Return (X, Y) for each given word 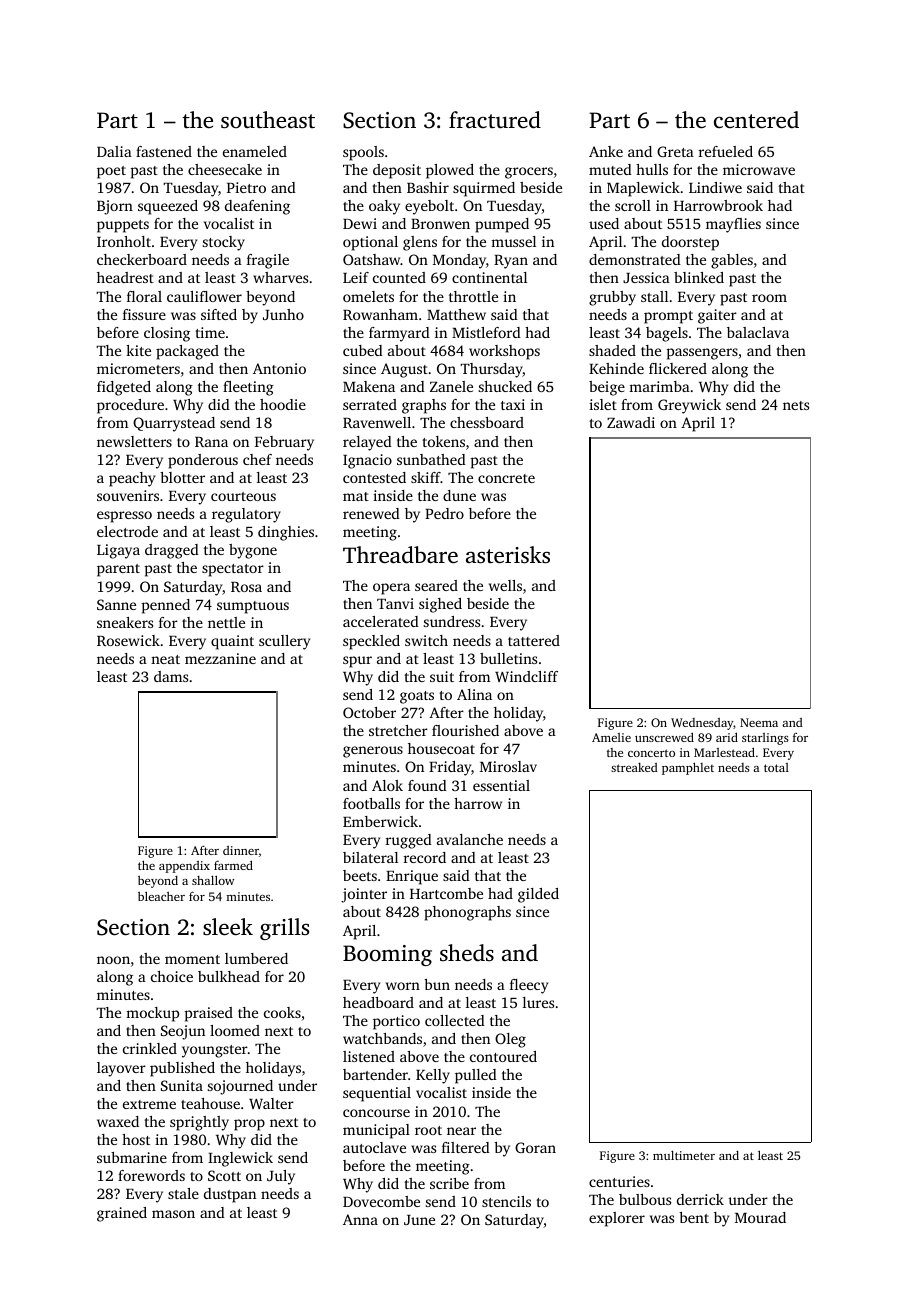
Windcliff (526, 676)
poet (111, 172)
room (769, 298)
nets (796, 405)
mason (173, 1214)
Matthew (456, 314)
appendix (184, 867)
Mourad (760, 1217)
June (419, 1220)
